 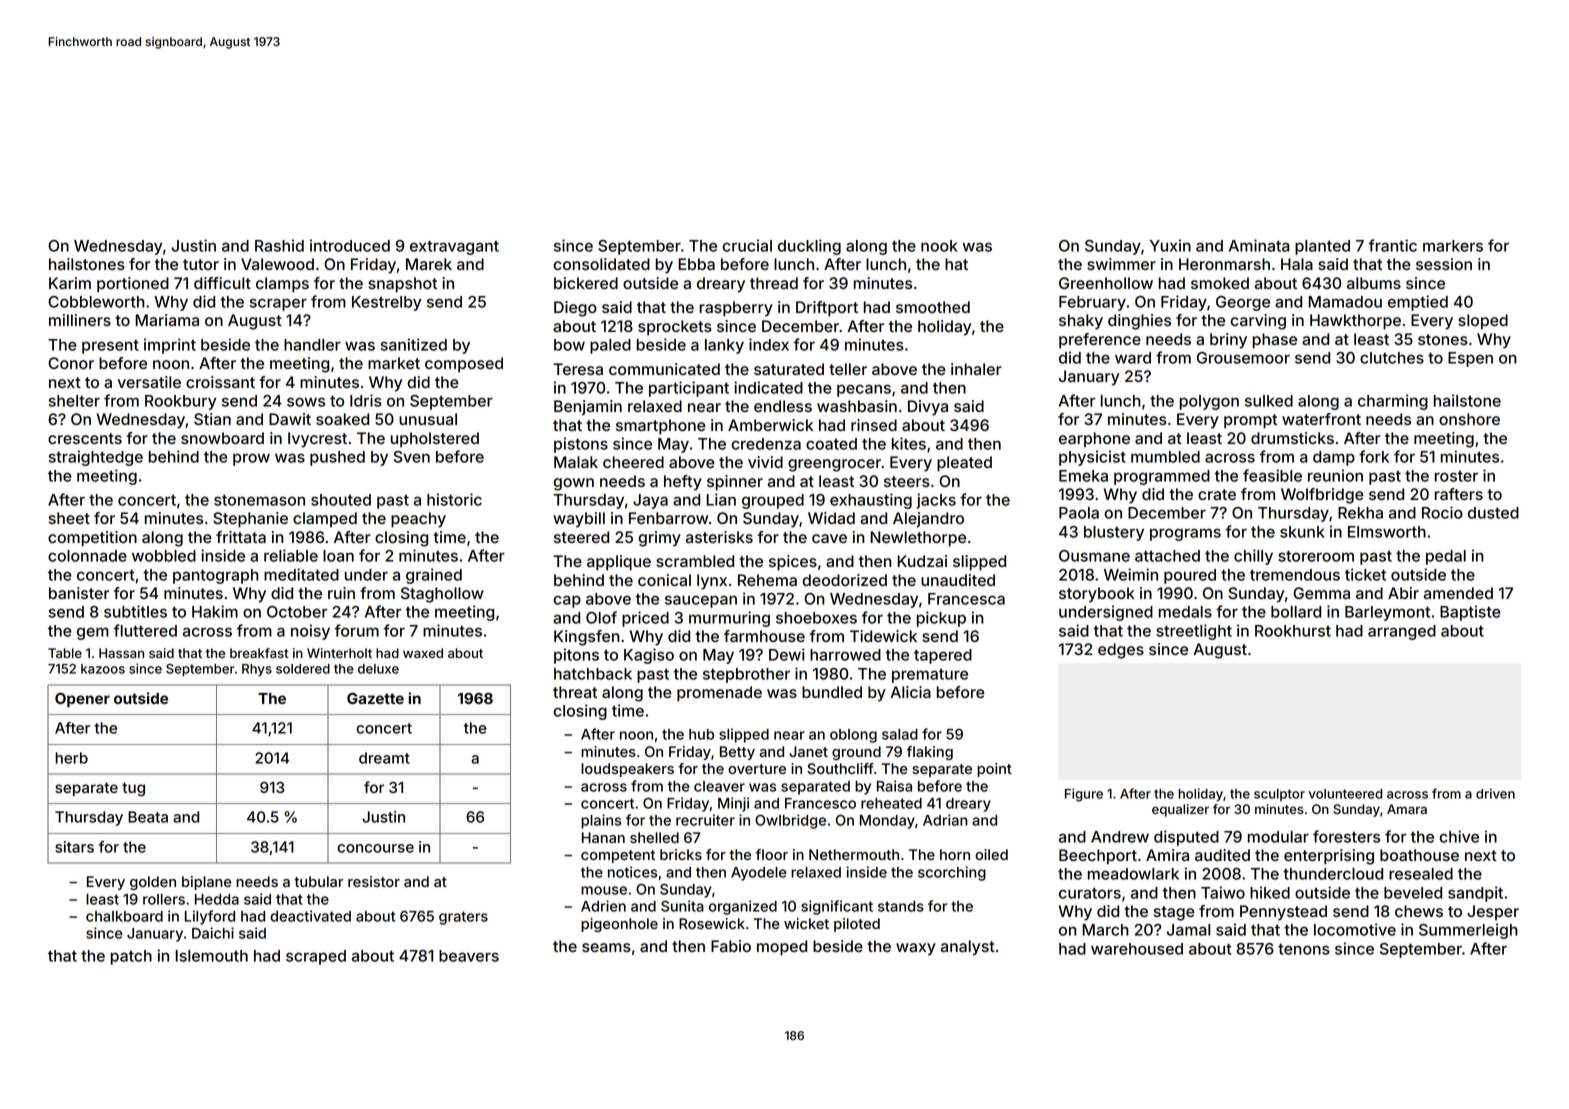 I want to click on beavers, so click(x=469, y=956).
